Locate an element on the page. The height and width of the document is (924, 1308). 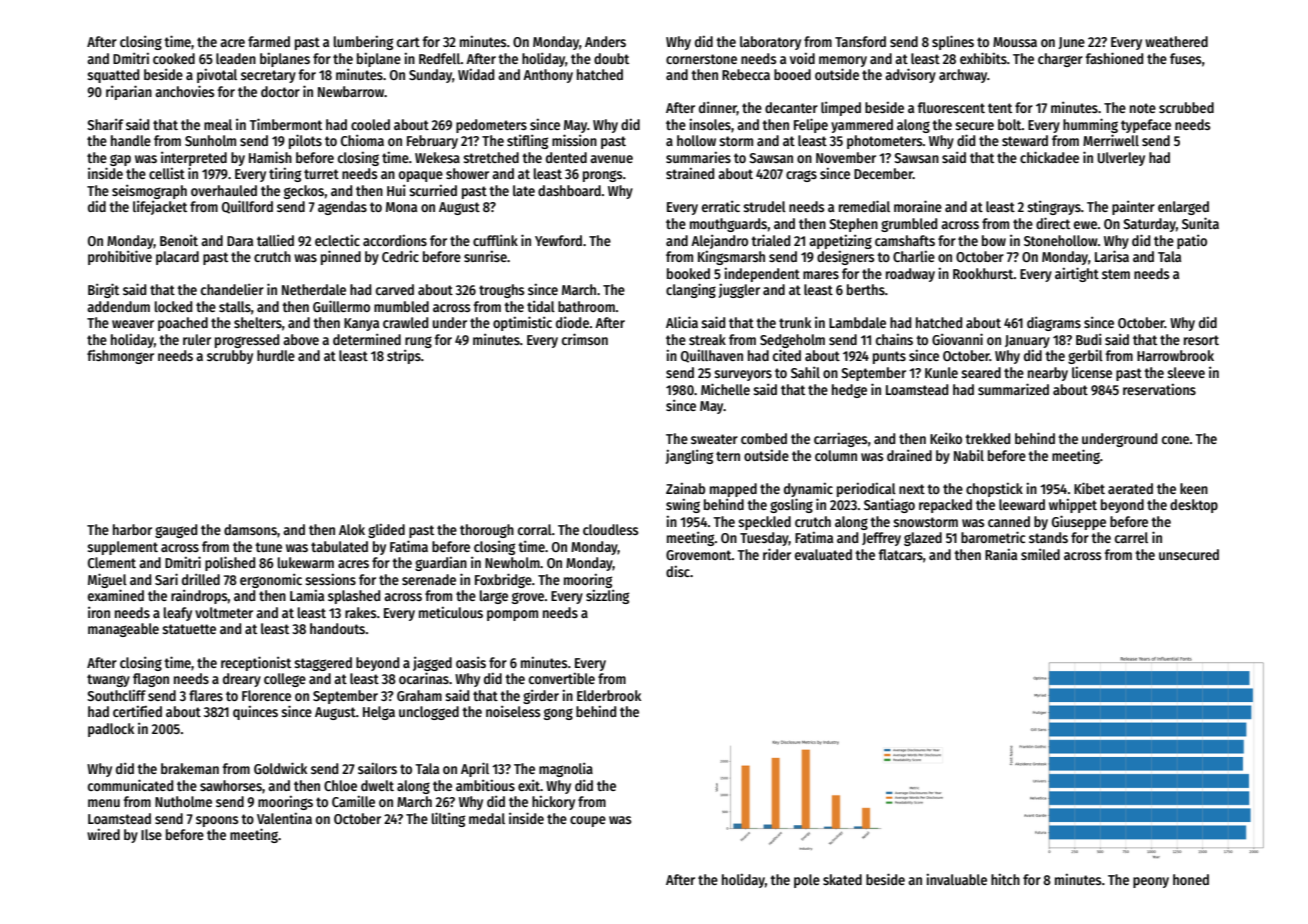
padlock is located at coordinates (111, 730).
